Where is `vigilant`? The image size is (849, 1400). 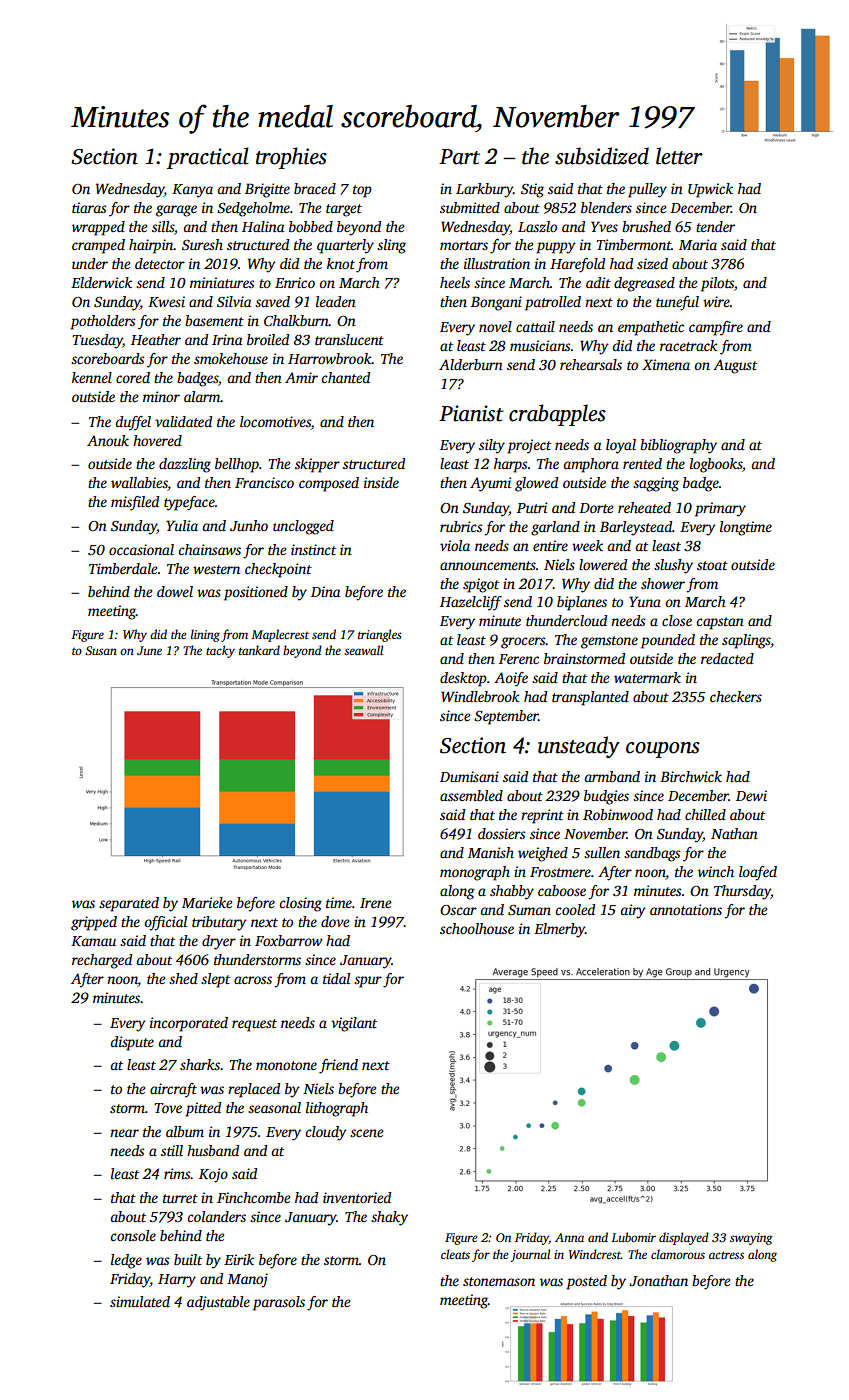 vigilant is located at coordinates (354, 1024).
